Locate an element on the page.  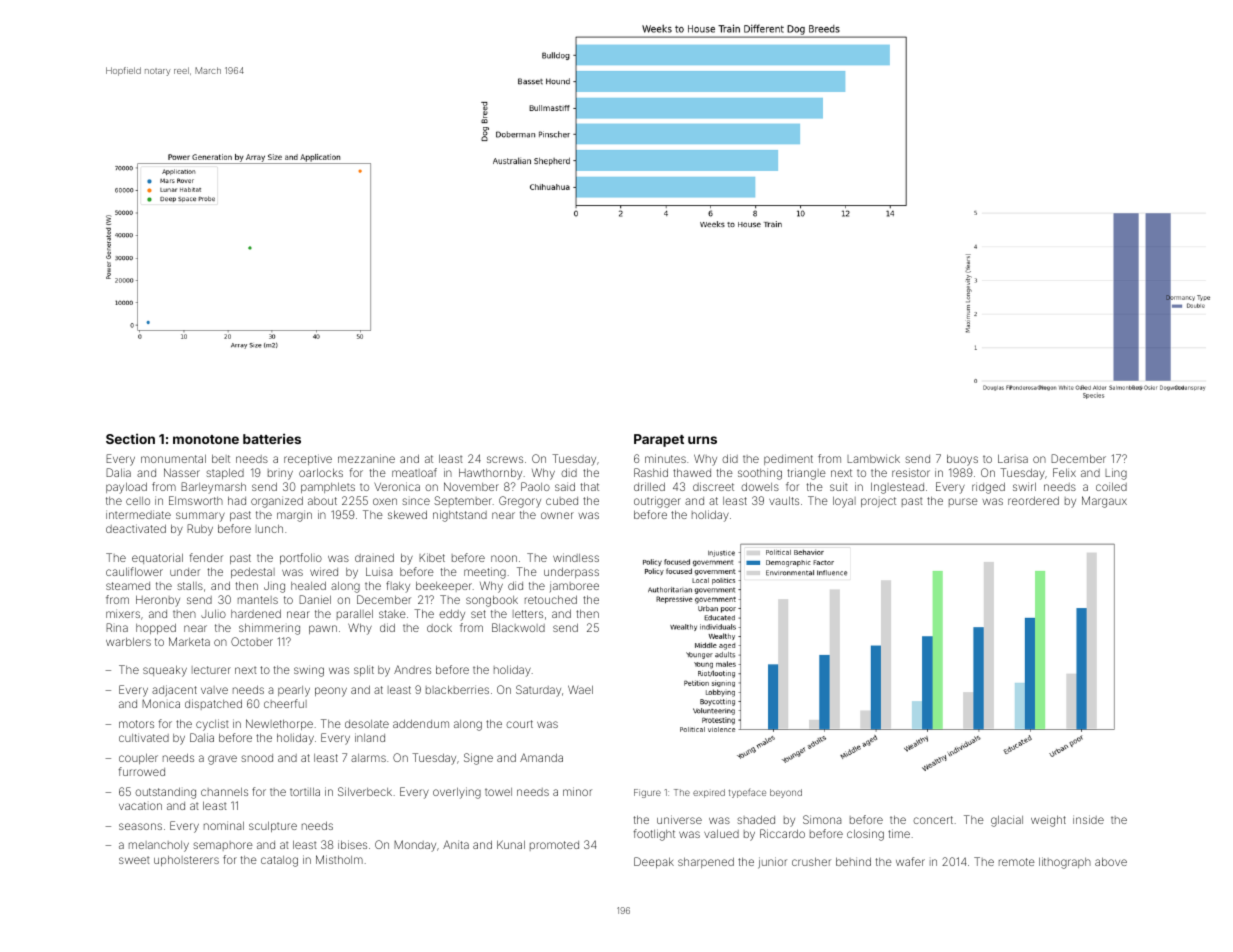
beyond is located at coordinates (786, 793).
